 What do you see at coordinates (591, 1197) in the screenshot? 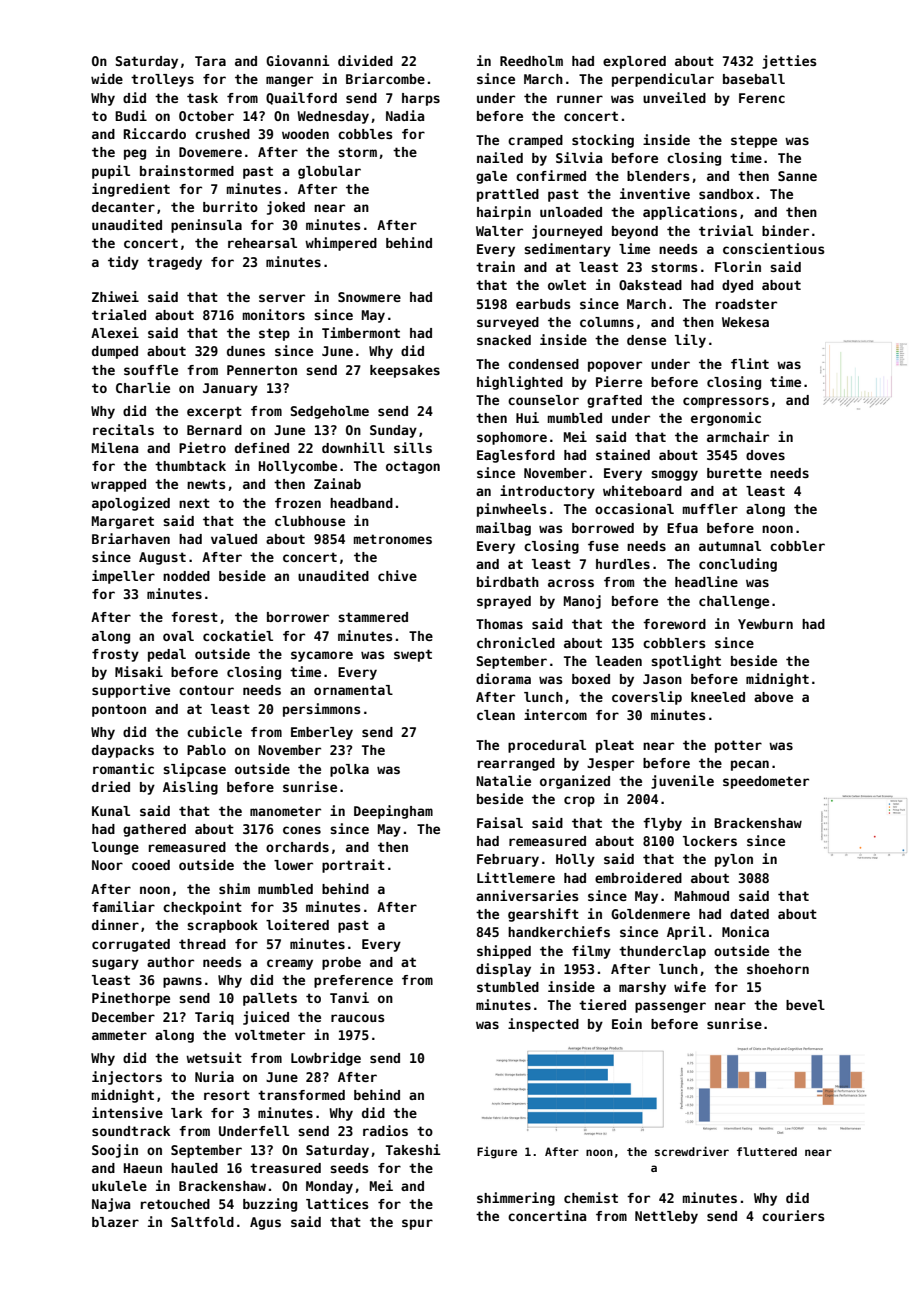
I see `chemist` at bounding box center [591, 1197].
